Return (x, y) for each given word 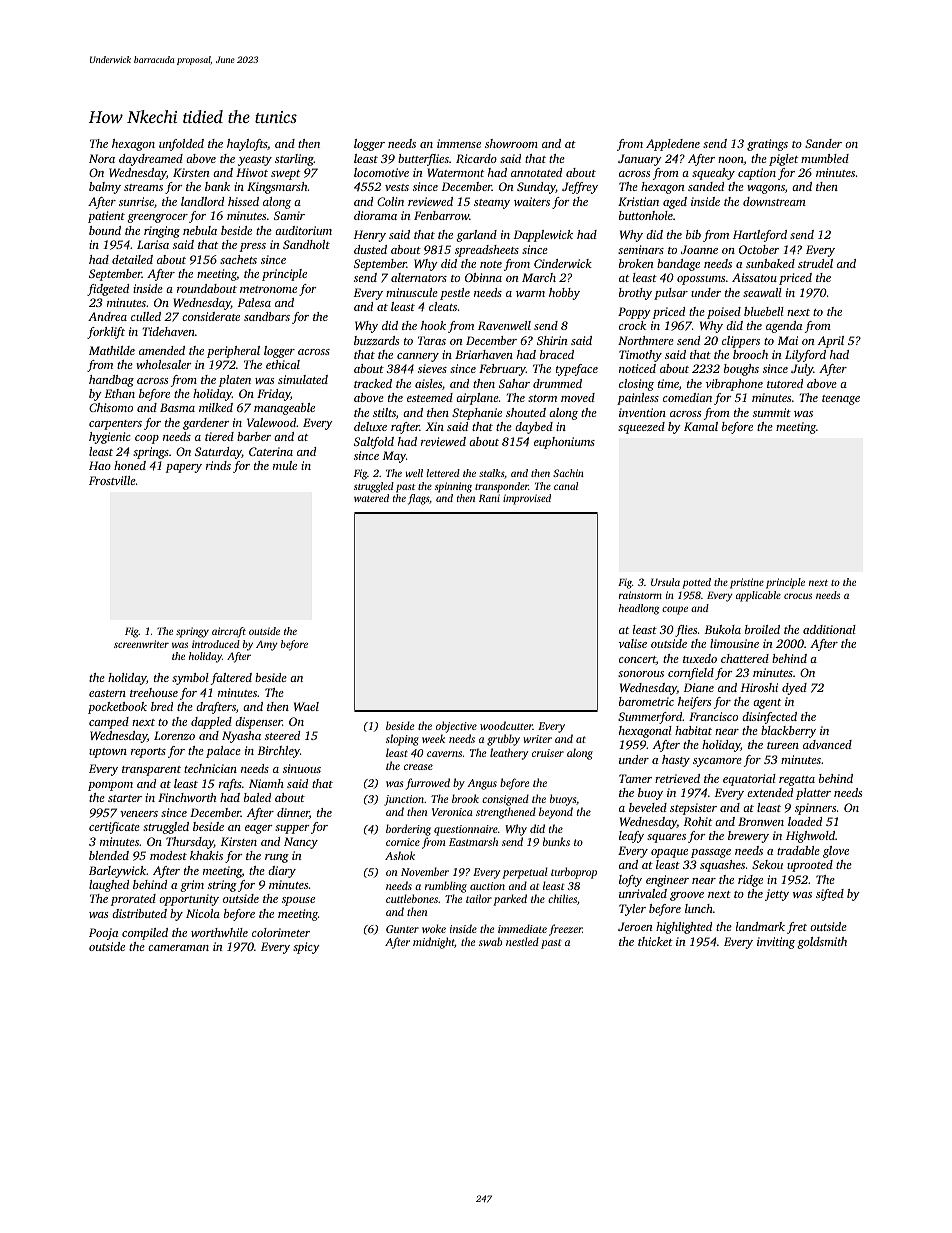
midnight (434, 943)
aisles (428, 383)
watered (371, 498)
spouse (298, 901)
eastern (107, 693)
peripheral (233, 352)
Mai (788, 340)
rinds (218, 465)
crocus (798, 596)
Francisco (713, 716)
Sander (823, 143)
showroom (511, 143)
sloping (402, 740)
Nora (102, 158)
